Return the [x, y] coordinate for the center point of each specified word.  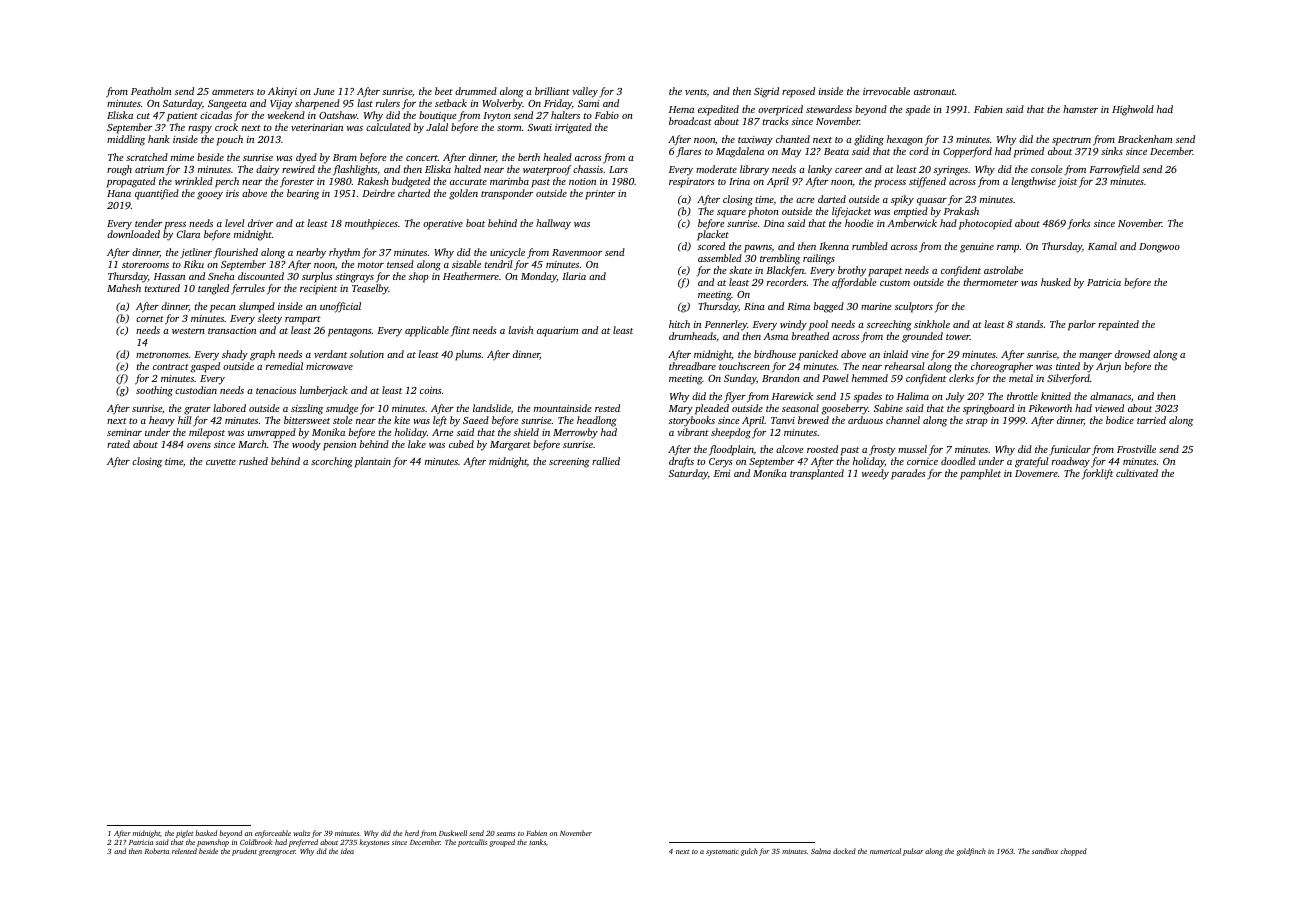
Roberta [157, 851]
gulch [749, 852]
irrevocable [886, 91]
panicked [818, 355]
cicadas [216, 115]
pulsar [913, 852]
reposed [798, 92]
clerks [961, 378]
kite [402, 420]
